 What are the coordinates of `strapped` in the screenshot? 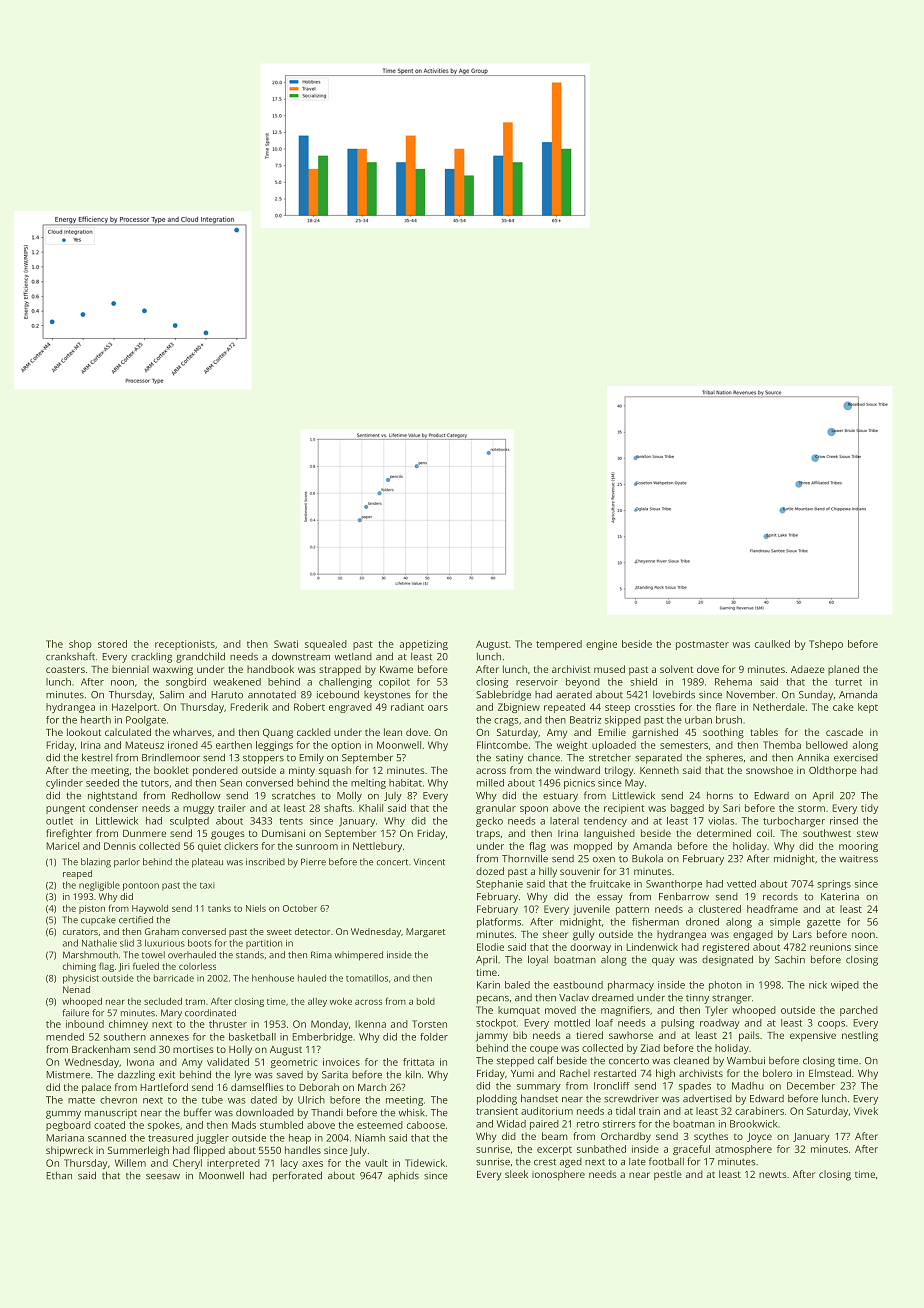 It's located at (340, 670).
